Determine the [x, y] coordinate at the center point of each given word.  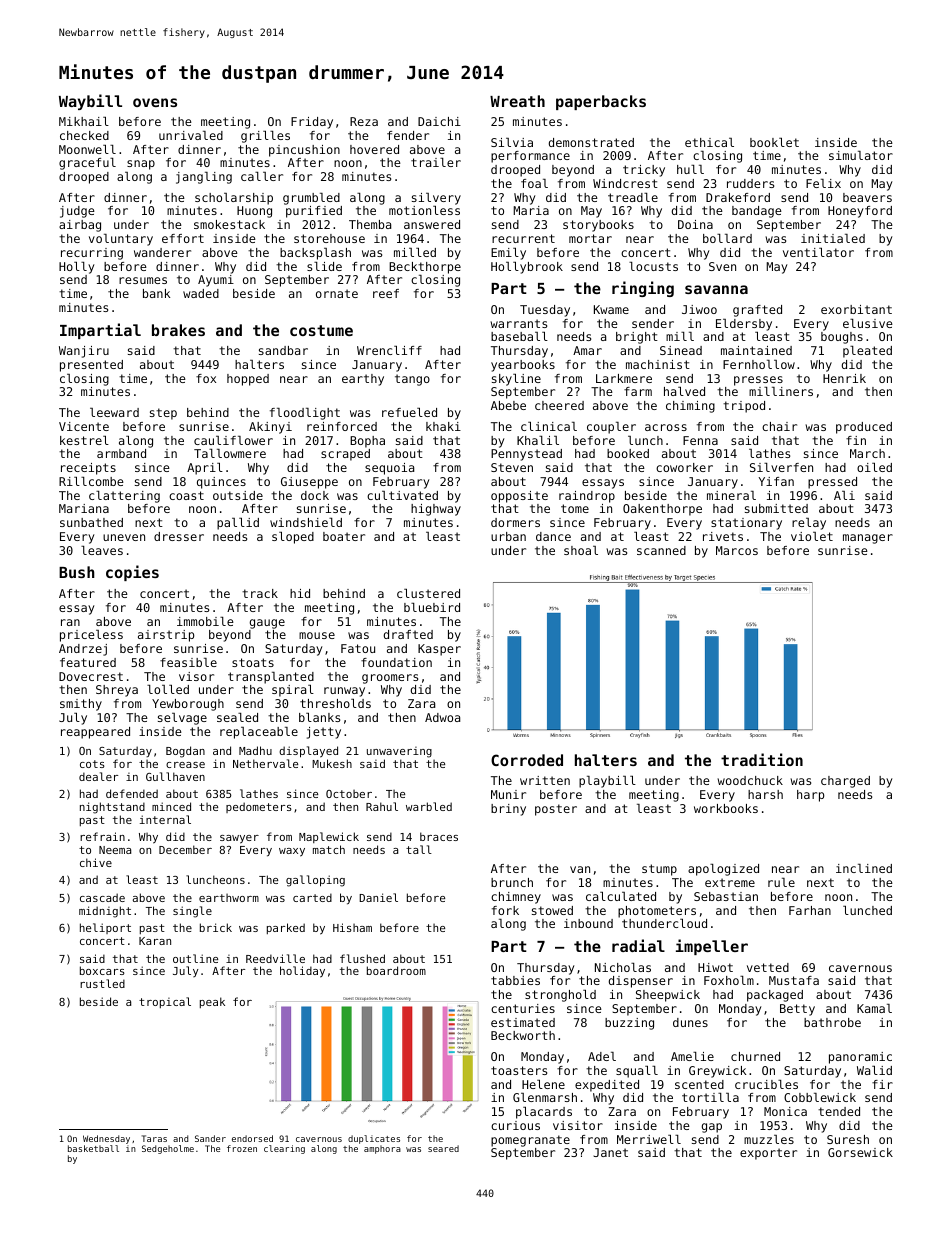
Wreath [517, 101]
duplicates [374, 1139]
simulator [861, 155]
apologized [723, 870]
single [192, 912]
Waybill [90, 102]
